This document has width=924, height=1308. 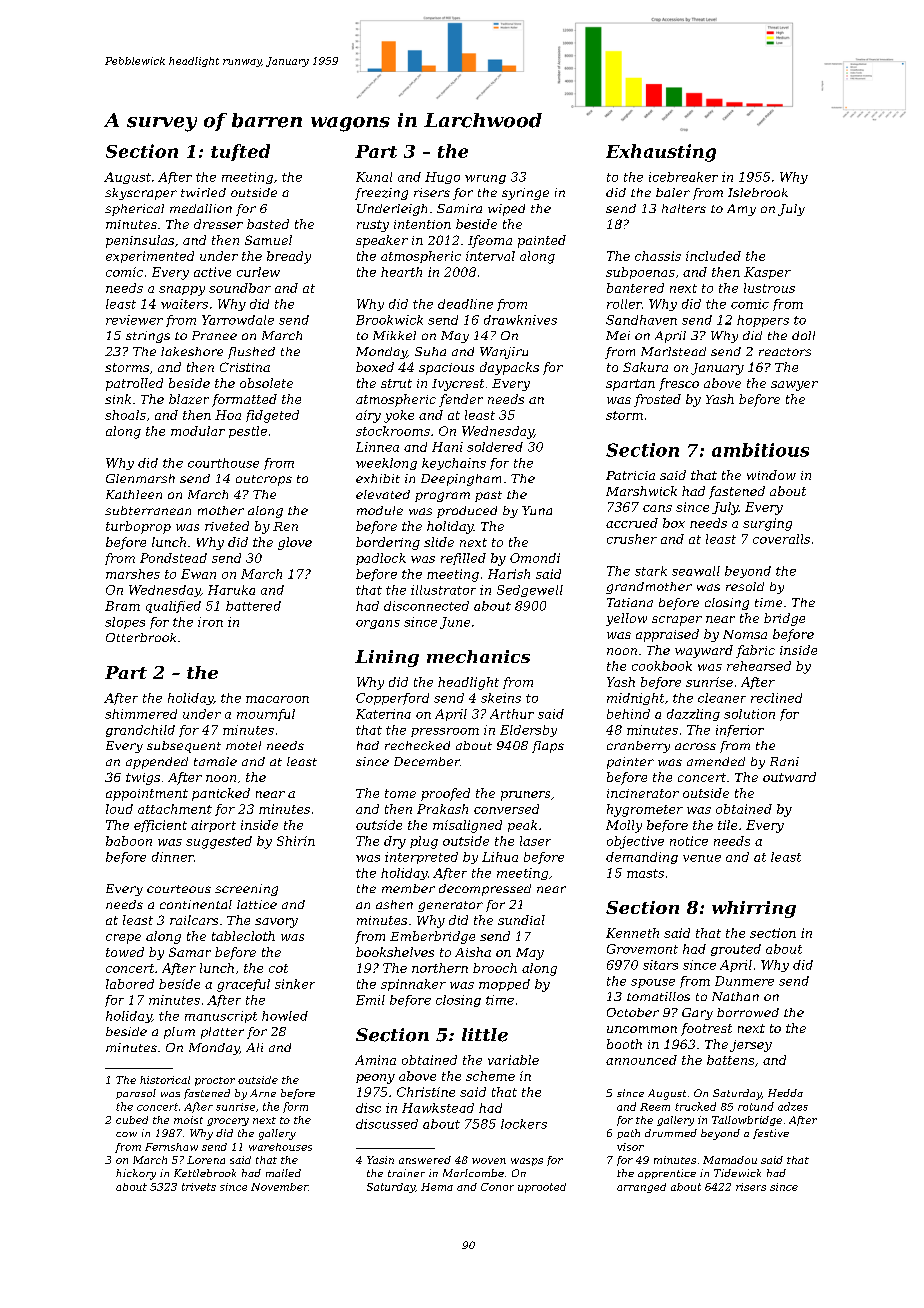 What do you see at coordinates (378, 624) in the document?
I see `organs` at bounding box center [378, 624].
